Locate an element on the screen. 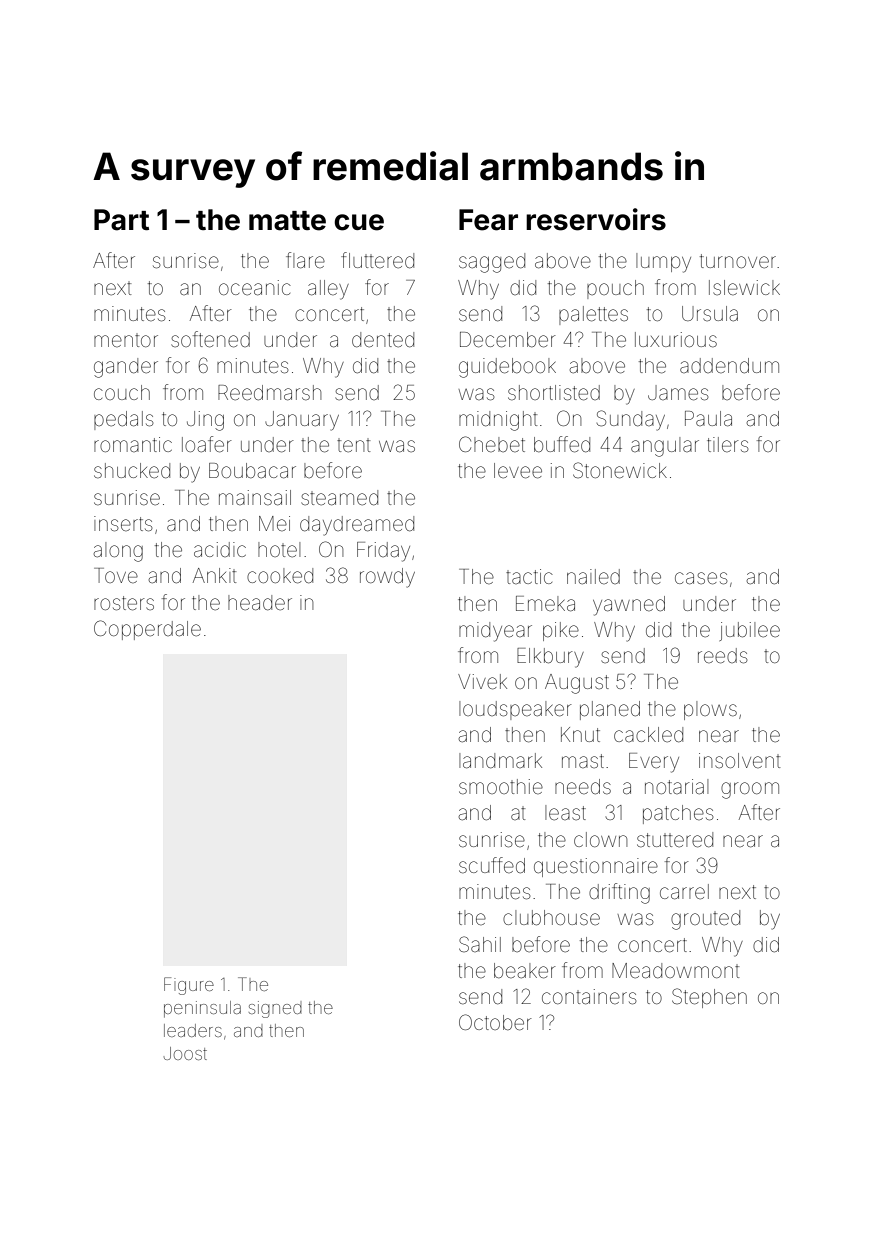 The image size is (874, 1240). Friday is located at coordinates (383, 552).
